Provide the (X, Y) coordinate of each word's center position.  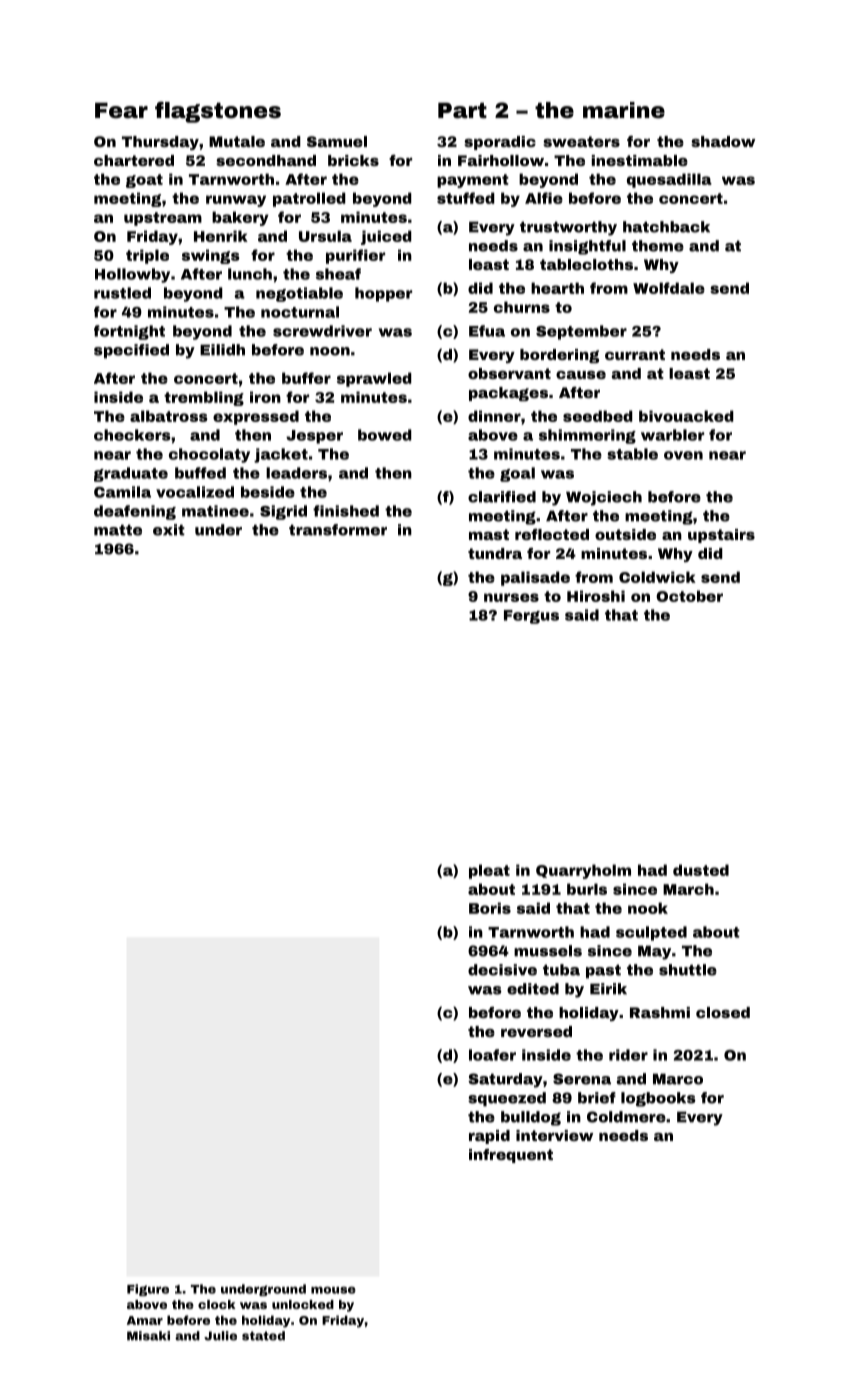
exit (169, 530)
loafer (492, 1055)
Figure (148, 1290)
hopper (383, 294)
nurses (511, 597)
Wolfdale (669, 288)
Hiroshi (596, 596)
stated (263, 1336)
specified (131, 351)
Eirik (608, 989)
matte (118, 530)
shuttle (688, 970)
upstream (163, 219)
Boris (490, 908)
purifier (355, 256)
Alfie (544, 198)
